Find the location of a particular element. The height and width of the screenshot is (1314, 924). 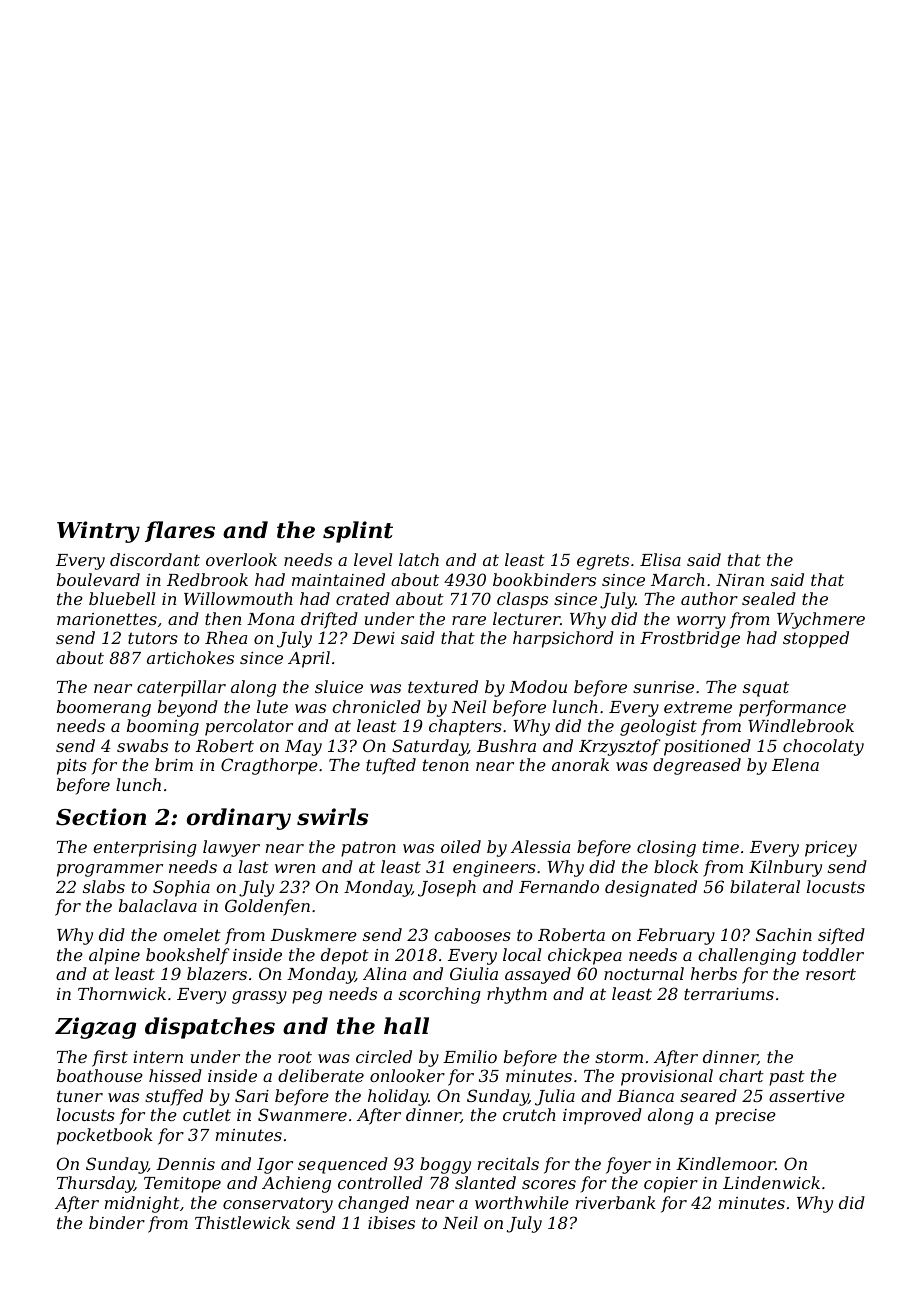

boggy is located at coordinates (445, 1165).
